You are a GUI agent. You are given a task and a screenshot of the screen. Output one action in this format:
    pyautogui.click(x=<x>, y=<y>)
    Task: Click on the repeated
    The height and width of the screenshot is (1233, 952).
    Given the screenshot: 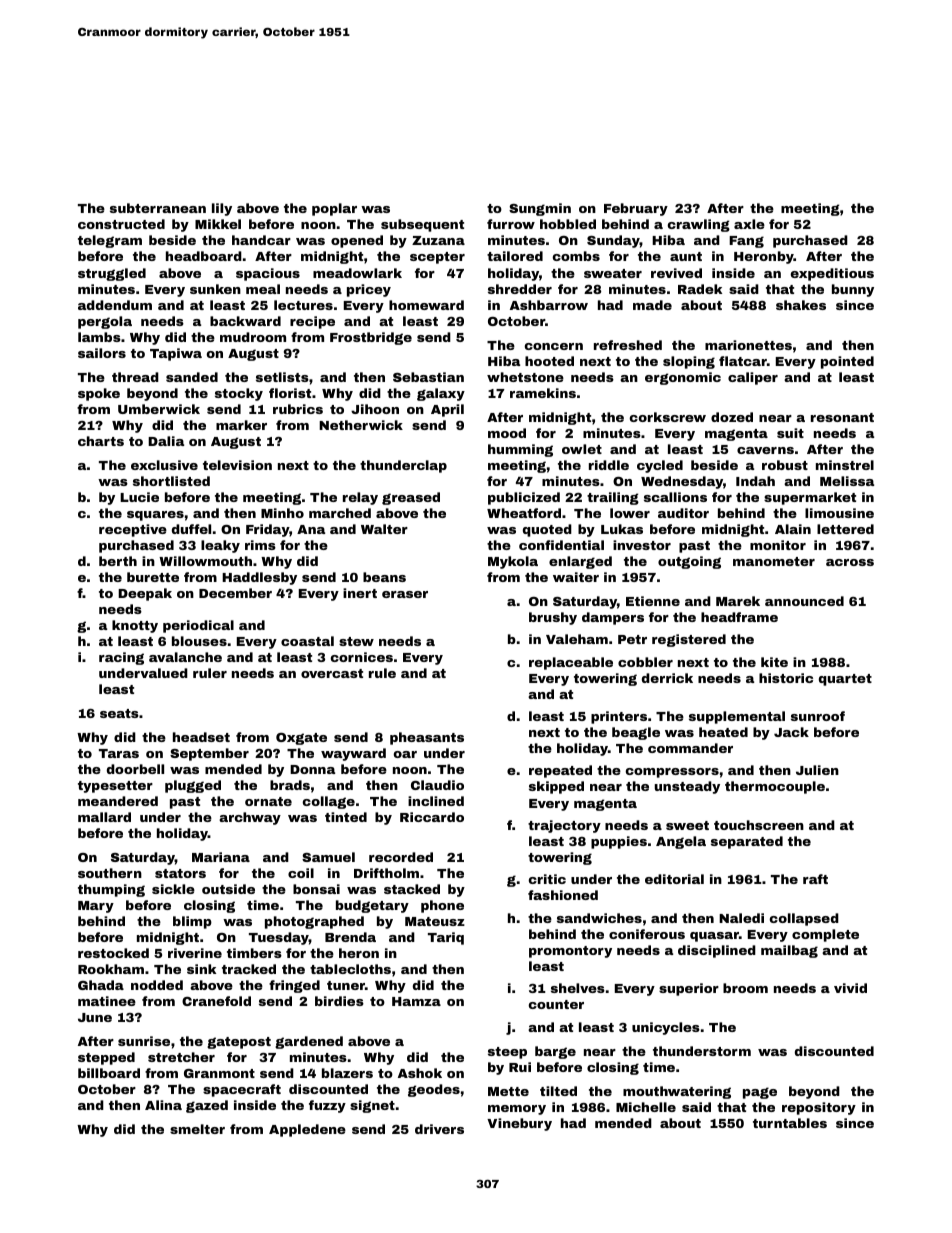 What is the action you would take?
    pyautogui.click(x=560, y=771)
